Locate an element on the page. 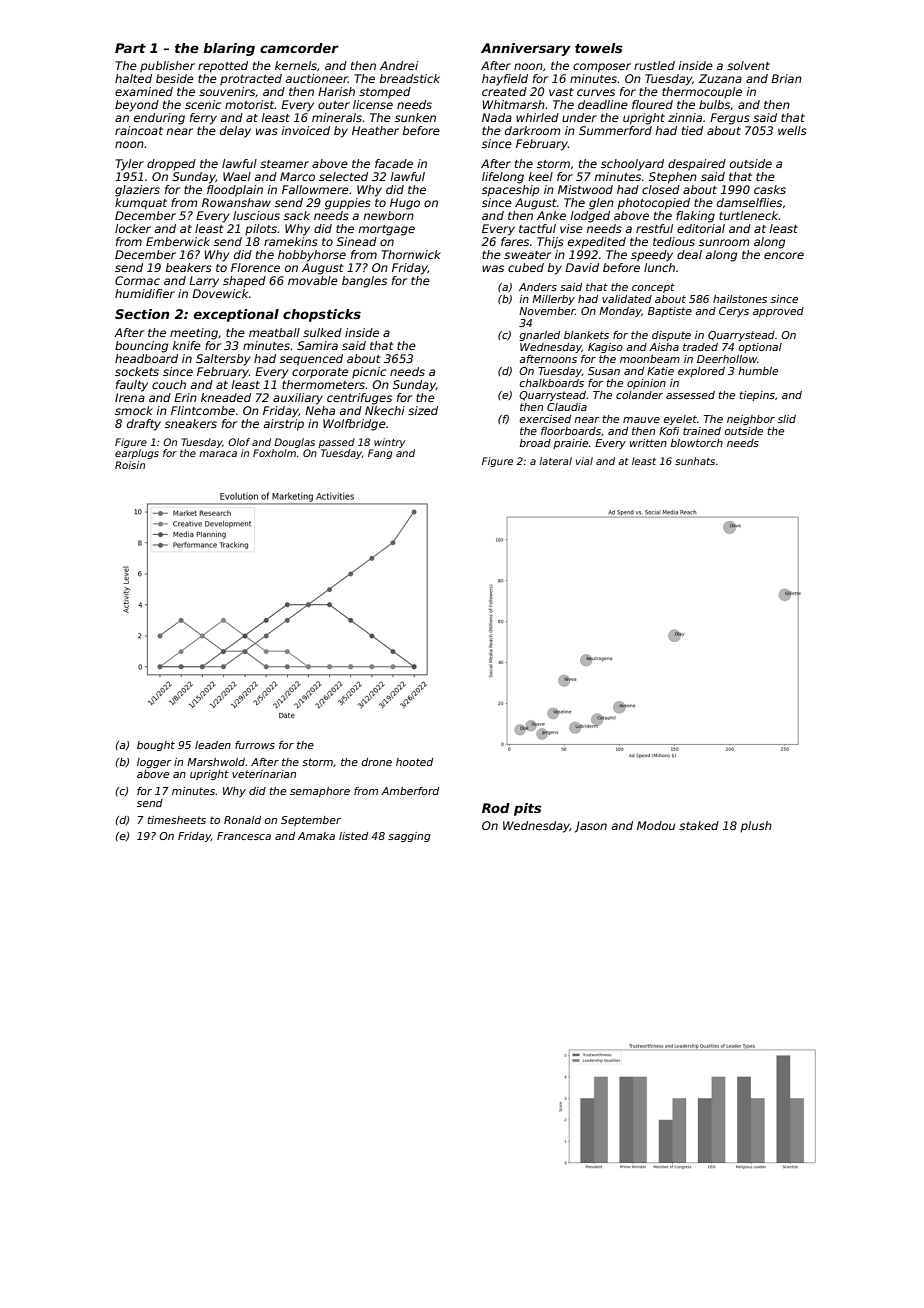  plush is located at coordinates (756, 827).
